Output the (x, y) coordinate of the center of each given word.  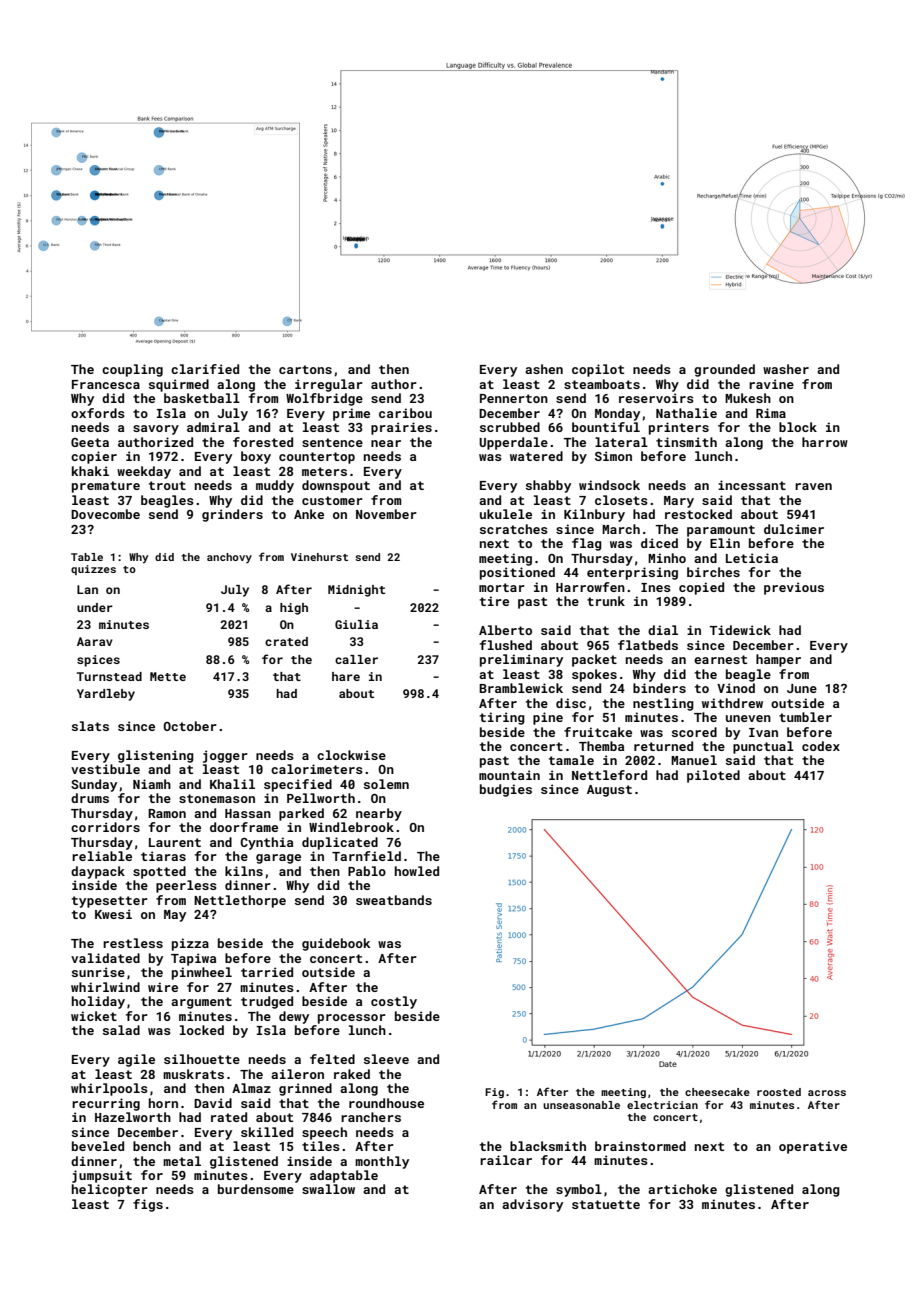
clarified (205, 369)
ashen (544, 369)
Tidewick (740, 630)
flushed (506, 645)
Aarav (95, 641)
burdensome (256, 1189)
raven (813, 486)
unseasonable (581, 1105)
